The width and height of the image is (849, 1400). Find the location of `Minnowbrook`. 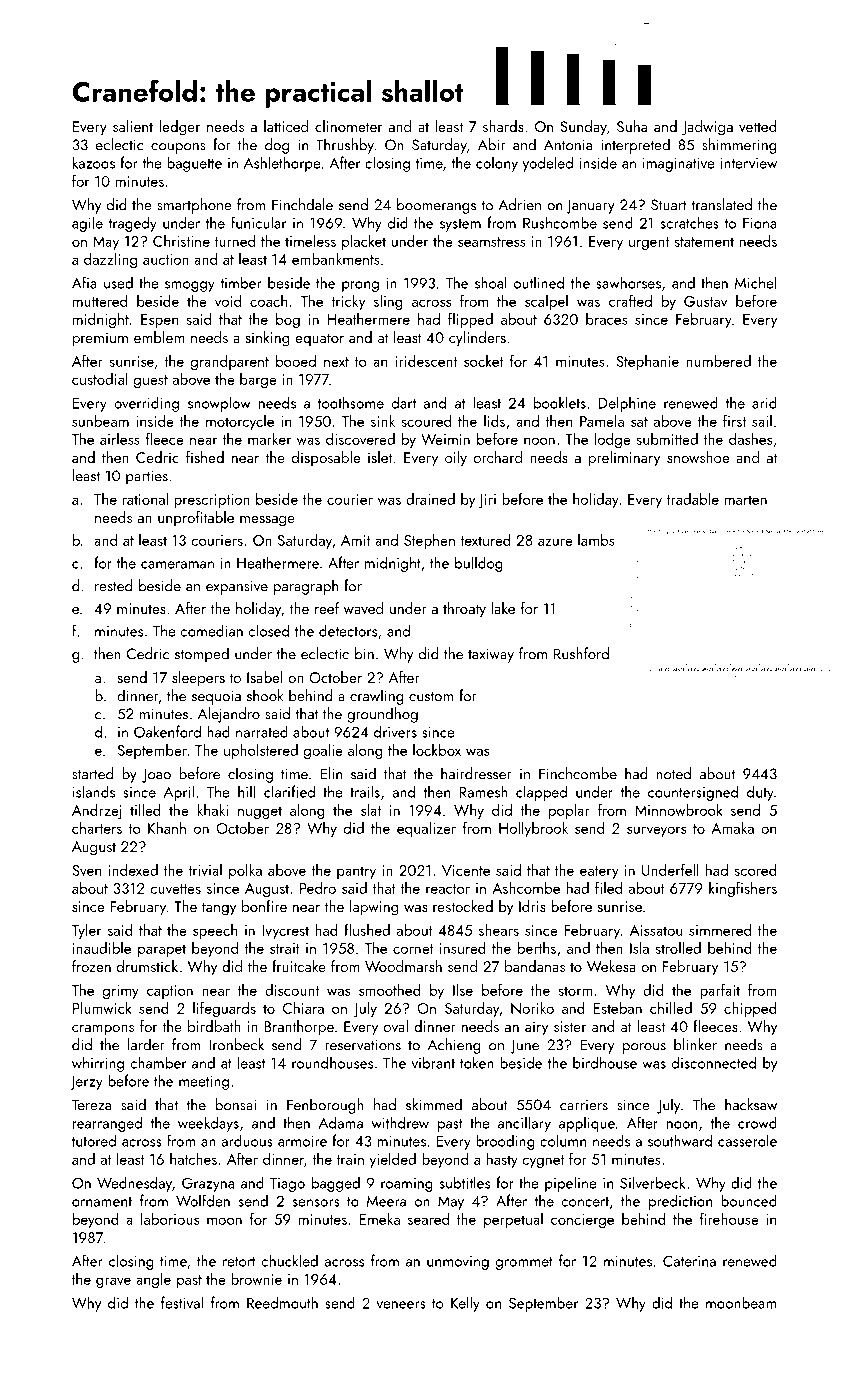

Minnowbrook is located at coordinates (679, 810).
